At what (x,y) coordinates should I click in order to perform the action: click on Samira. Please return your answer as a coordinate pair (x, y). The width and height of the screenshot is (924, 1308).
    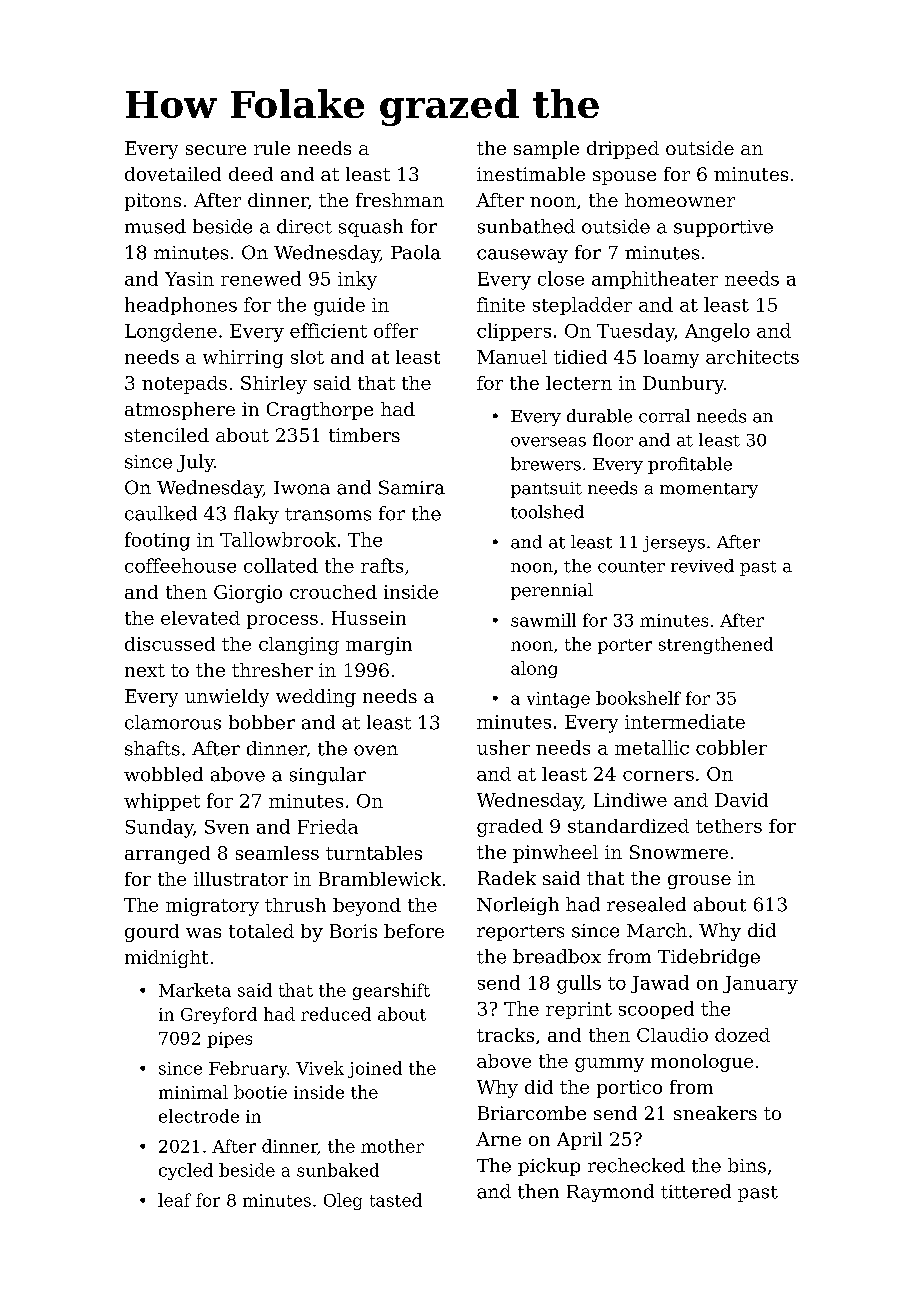
    Looking at the image, I should click on (412, 487).
